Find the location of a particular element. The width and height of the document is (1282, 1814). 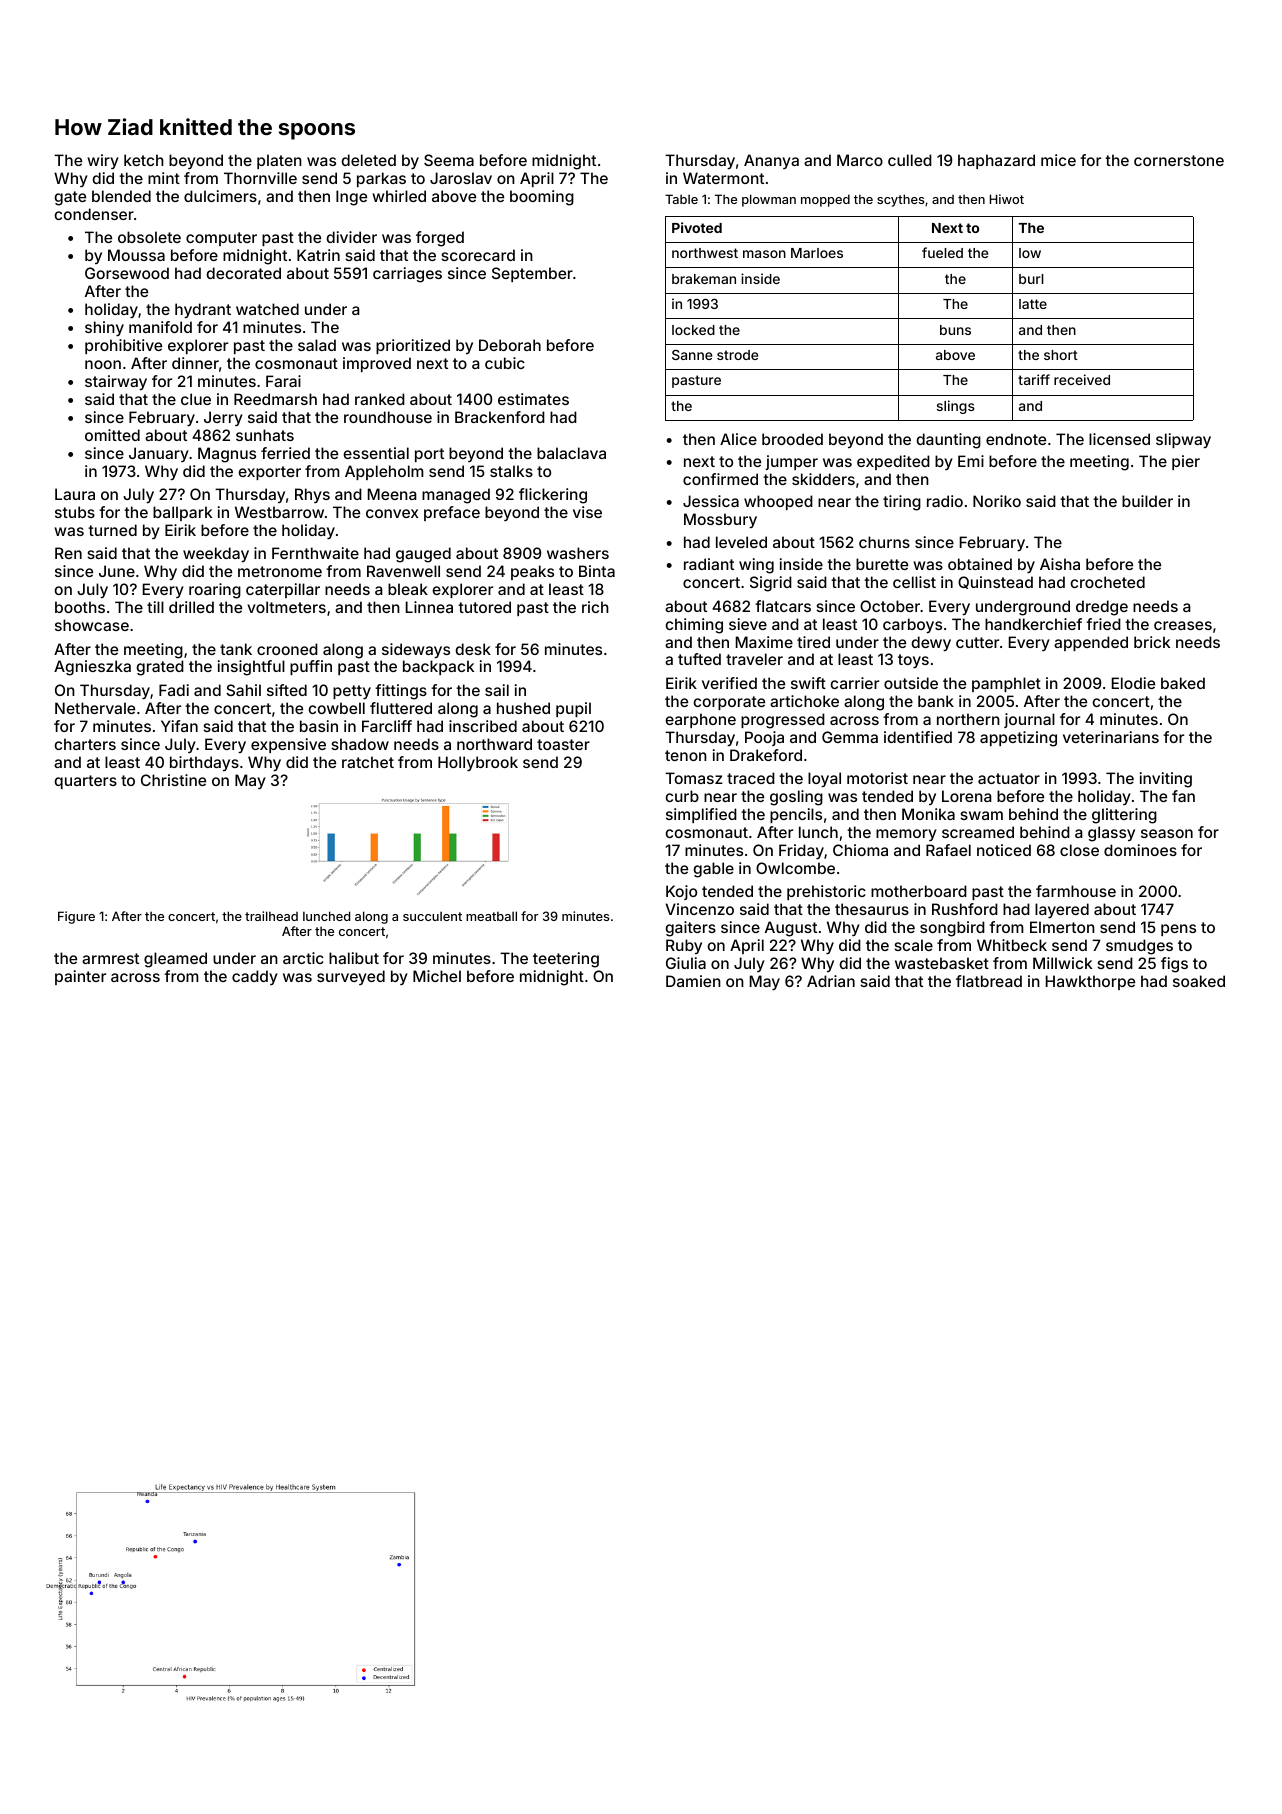

sifted is located at coordinates (287, 690).
